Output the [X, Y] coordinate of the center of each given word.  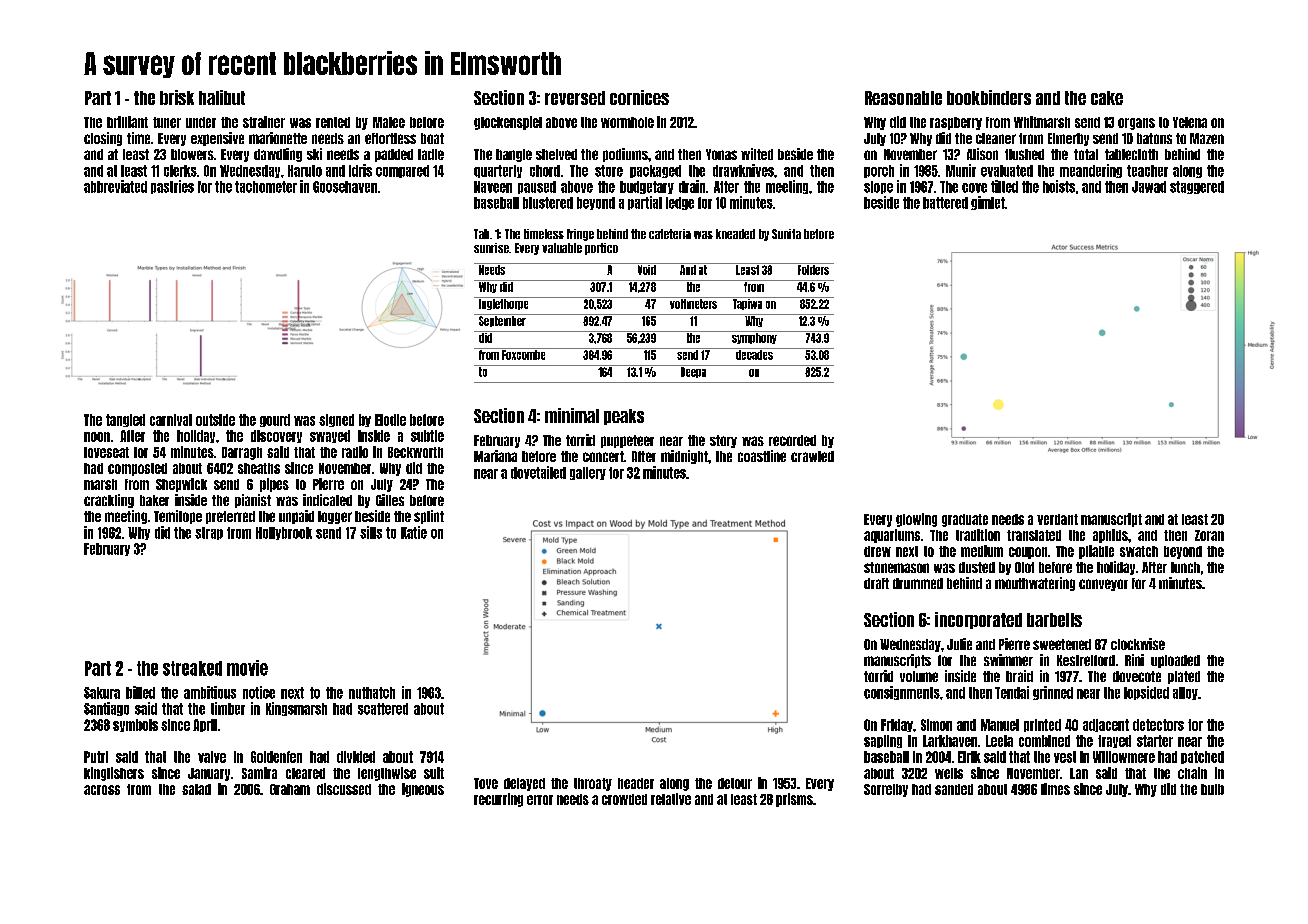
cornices [639, 97]
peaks [624, 417]
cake [1107, 98]
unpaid [296, 517]
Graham [290, 789]
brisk [177, 97]
